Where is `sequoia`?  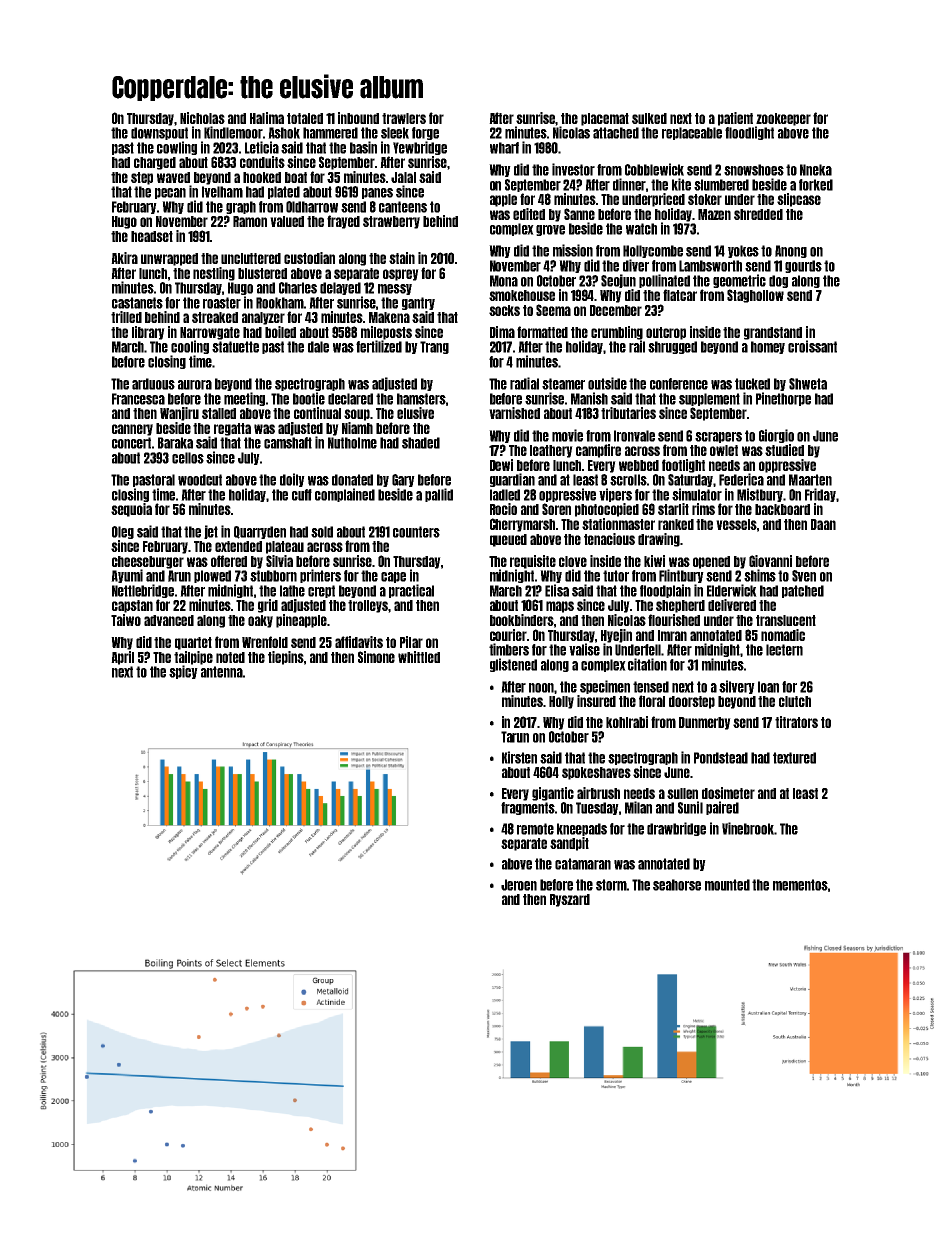 sequoia is located at coordinates (131, 510).
